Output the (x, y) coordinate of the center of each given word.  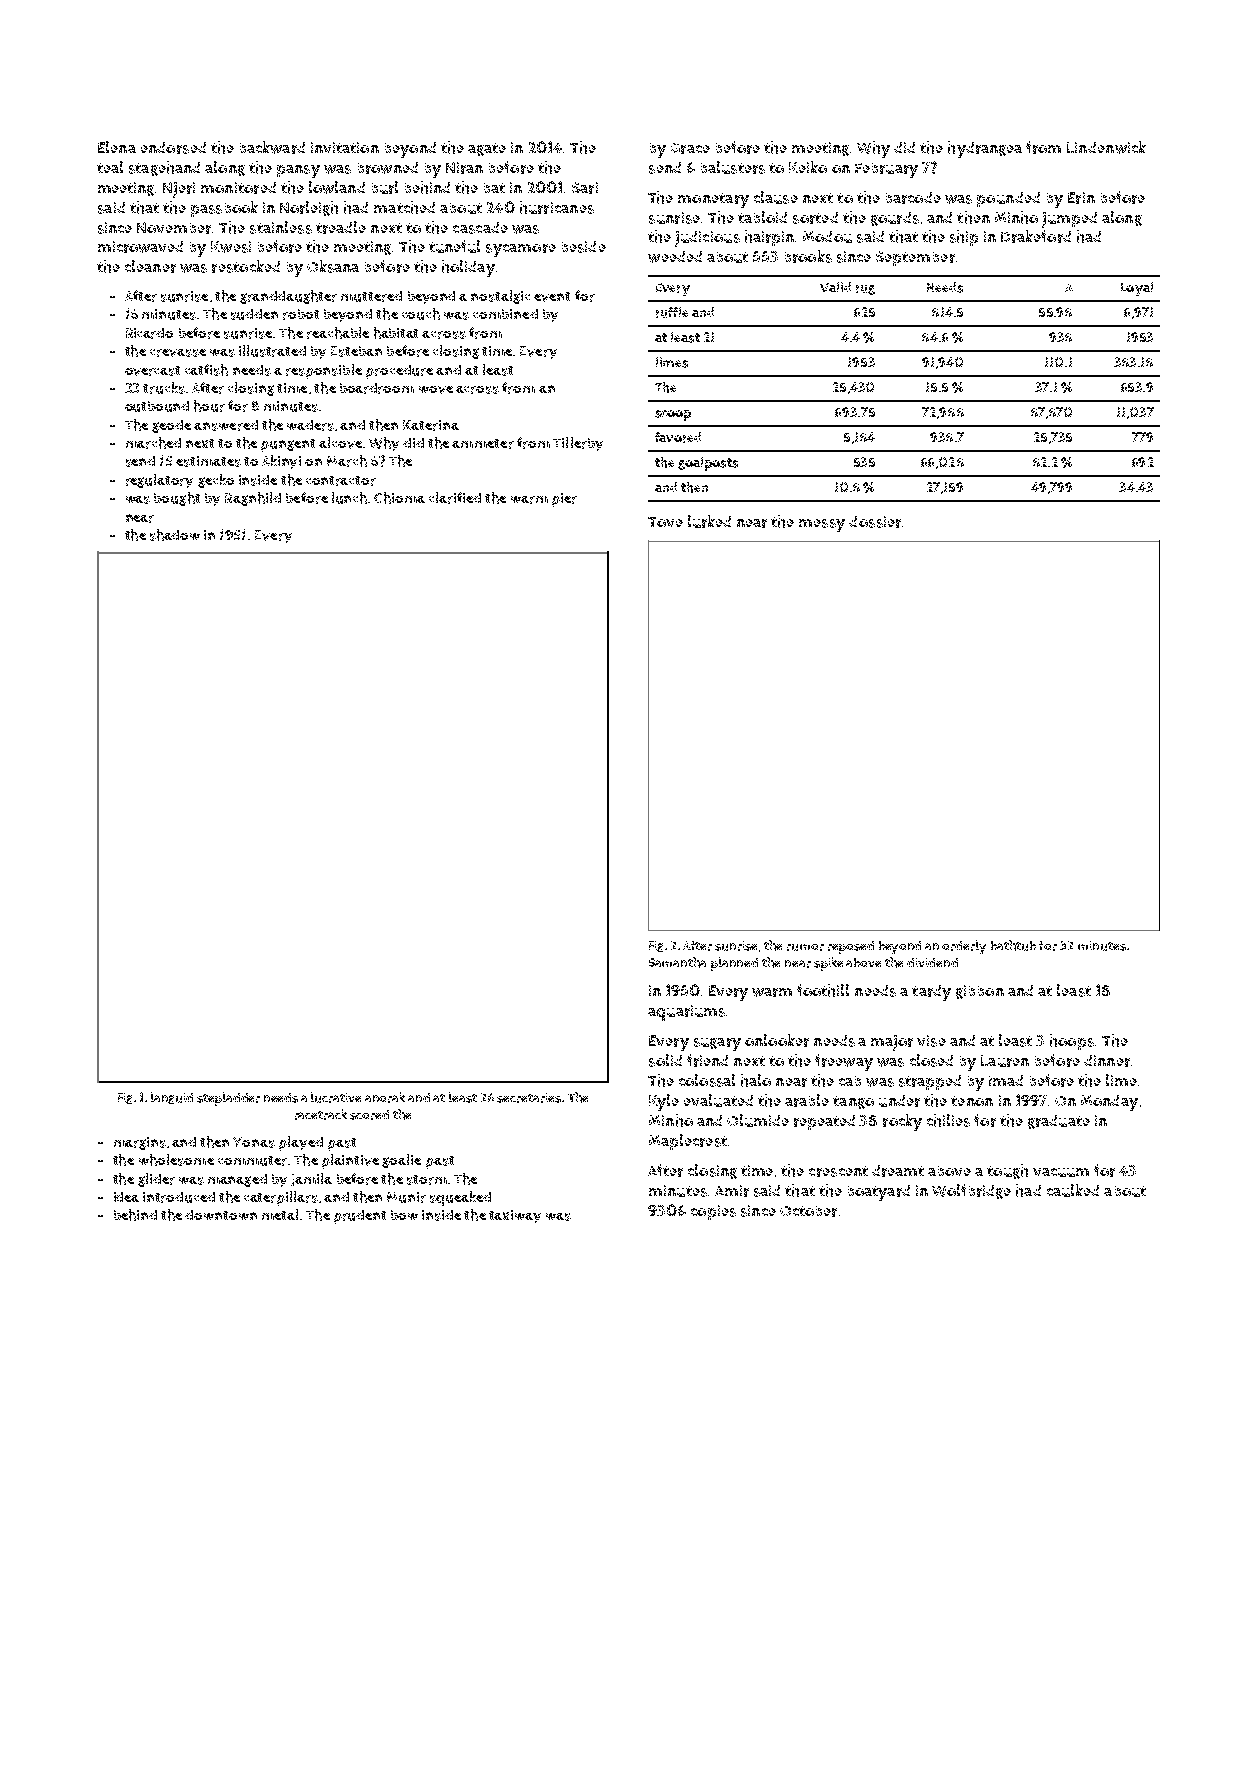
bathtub (1013, 945)
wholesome (176, 1160)
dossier (875, 522)
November (174, 228)
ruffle (672, 312)
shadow (175, 535)
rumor (805, 947)
